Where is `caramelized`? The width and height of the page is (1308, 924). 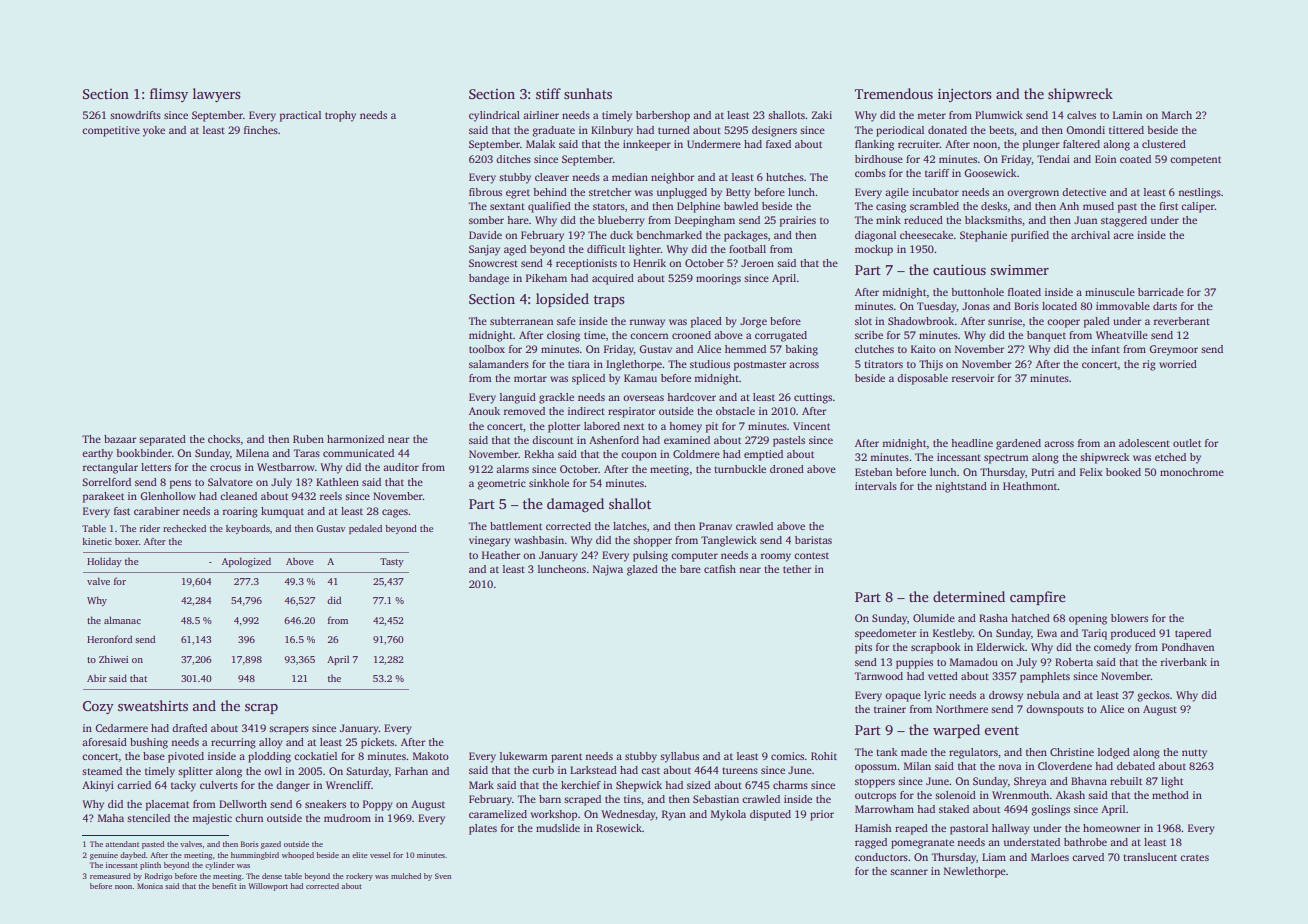 caramelized is located at coordinates (498, 814).
